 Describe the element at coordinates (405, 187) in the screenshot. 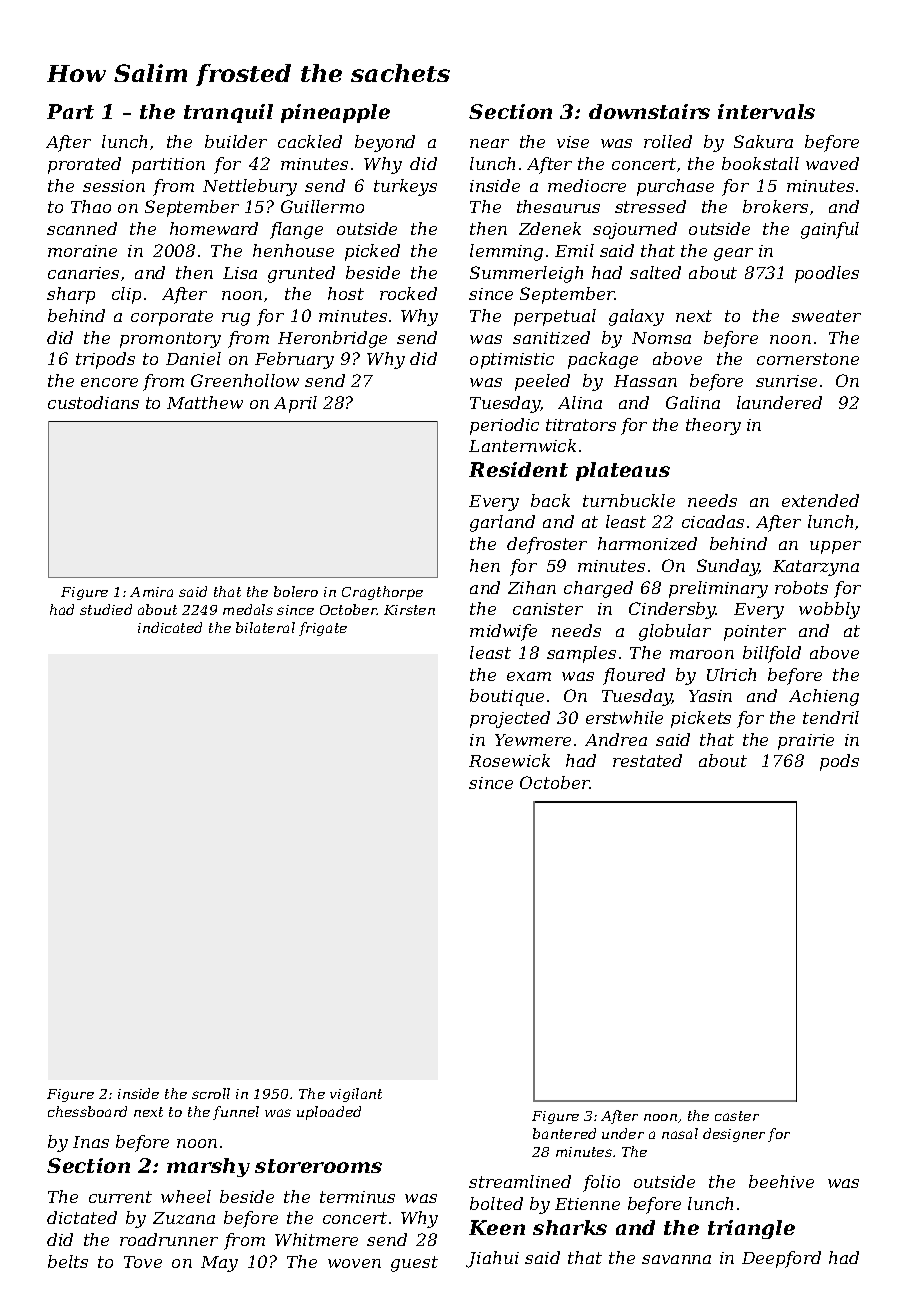

I see `turkeys` at that location.
